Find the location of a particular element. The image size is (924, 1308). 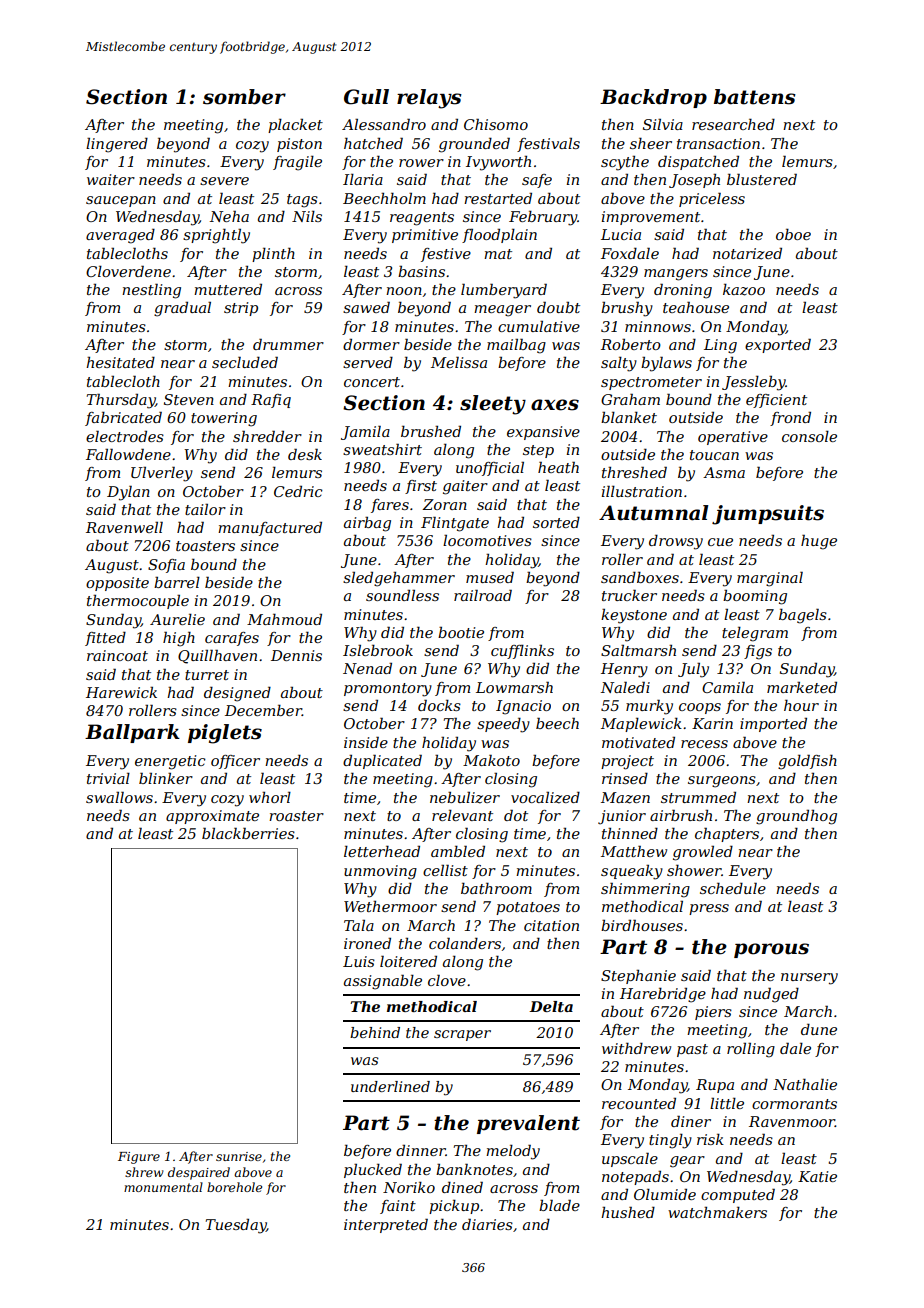

exported is located at coordinates (778, 345).
